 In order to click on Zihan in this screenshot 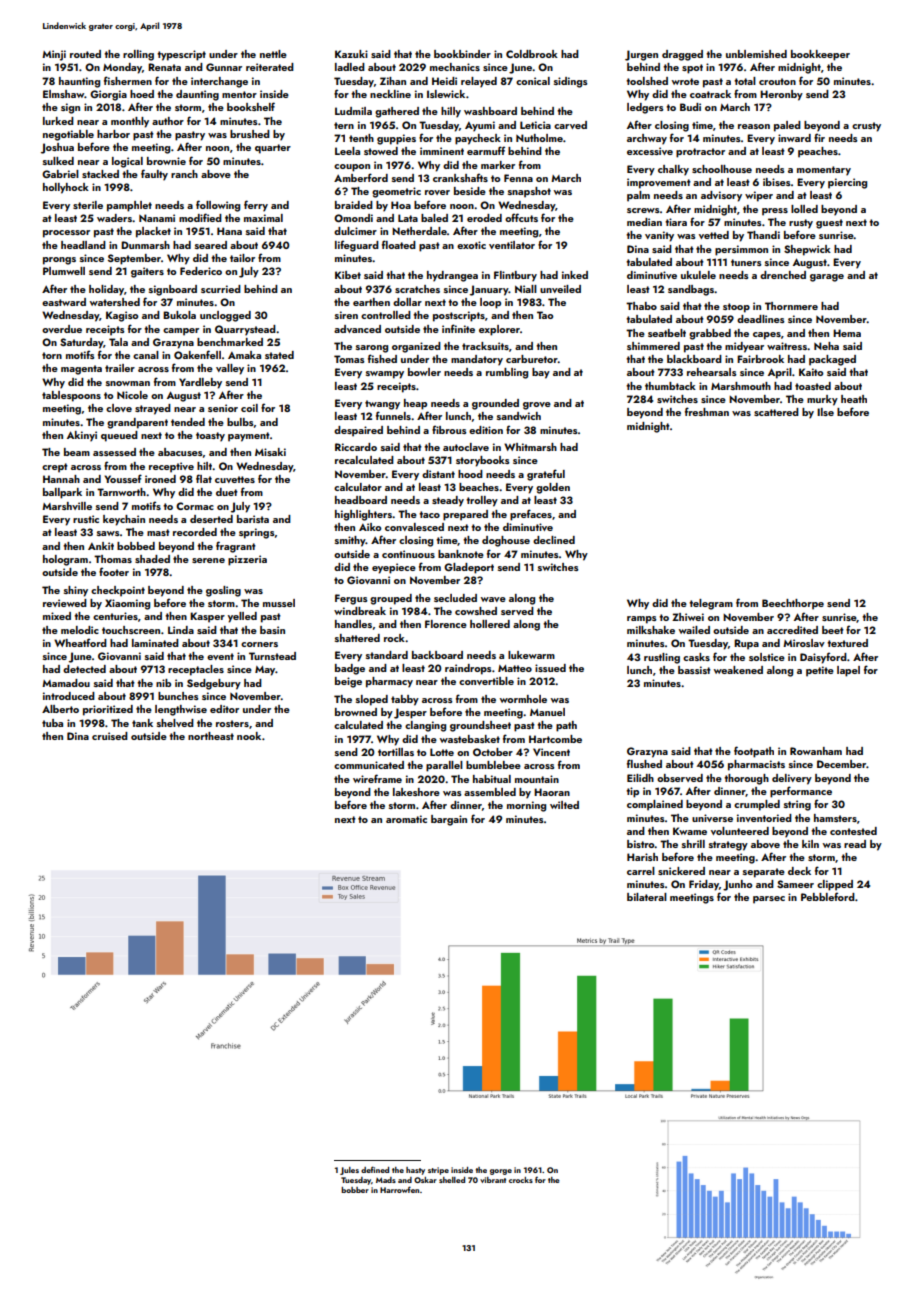, I will do `click(393, 81)`.
